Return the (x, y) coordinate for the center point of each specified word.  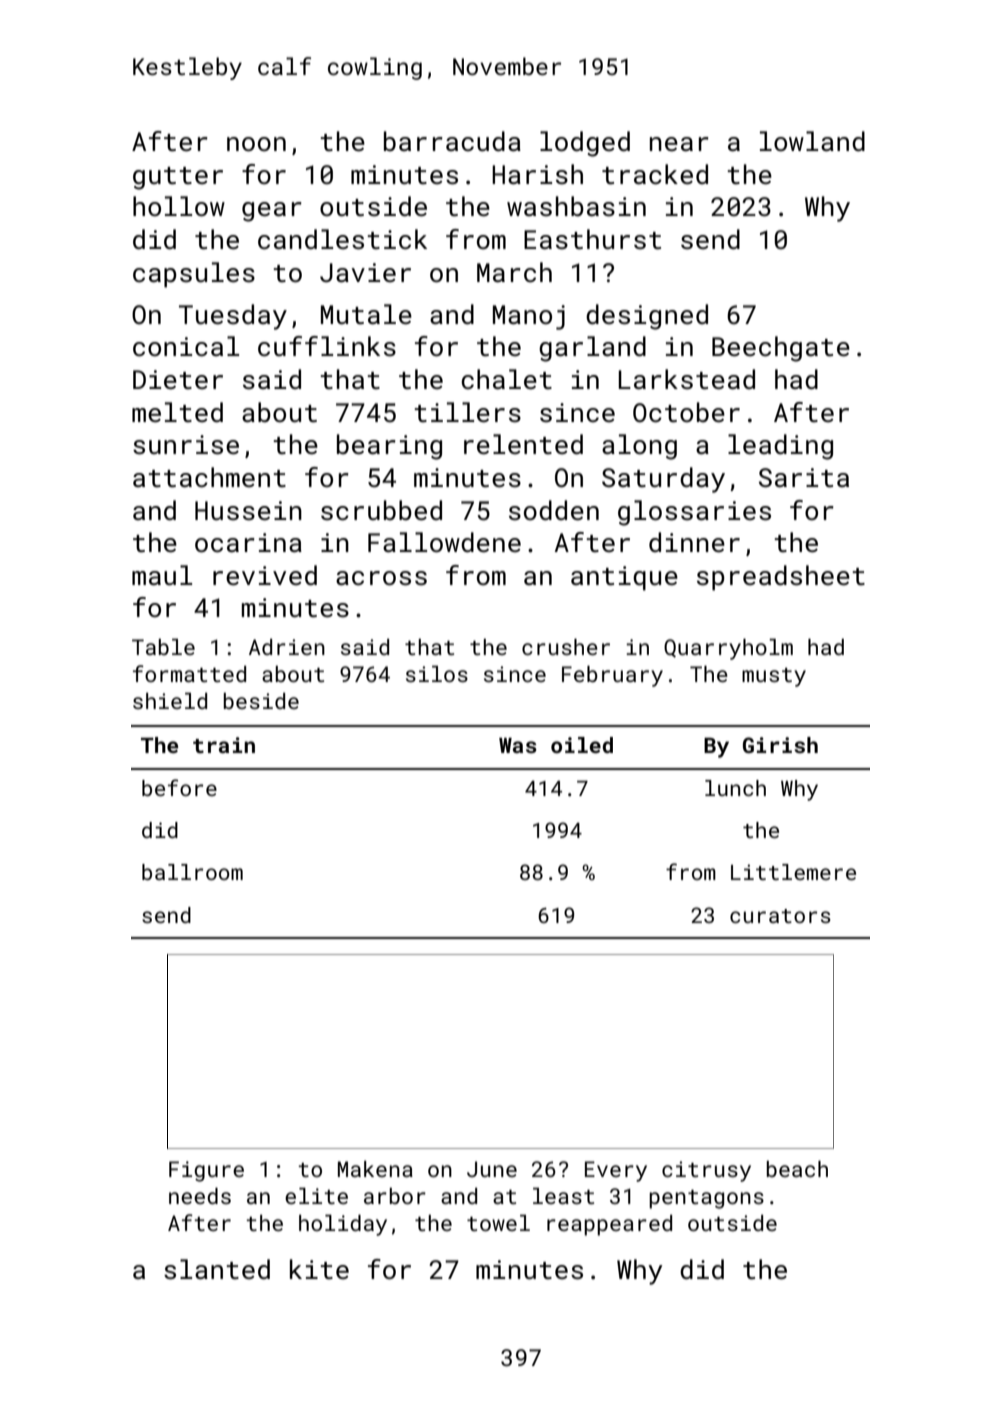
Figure (206, 1171)
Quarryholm (728, 649)
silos (437, 673)
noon (256, 144)
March (514, 272)
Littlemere (793, 872)
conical (186, 346)
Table (163, 646)
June (492, 1169)
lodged (585, 144)
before (179, 787)
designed (647, 317)
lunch (735, 788)
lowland (812, 141)
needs (200, 1195)
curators (780, 916)
